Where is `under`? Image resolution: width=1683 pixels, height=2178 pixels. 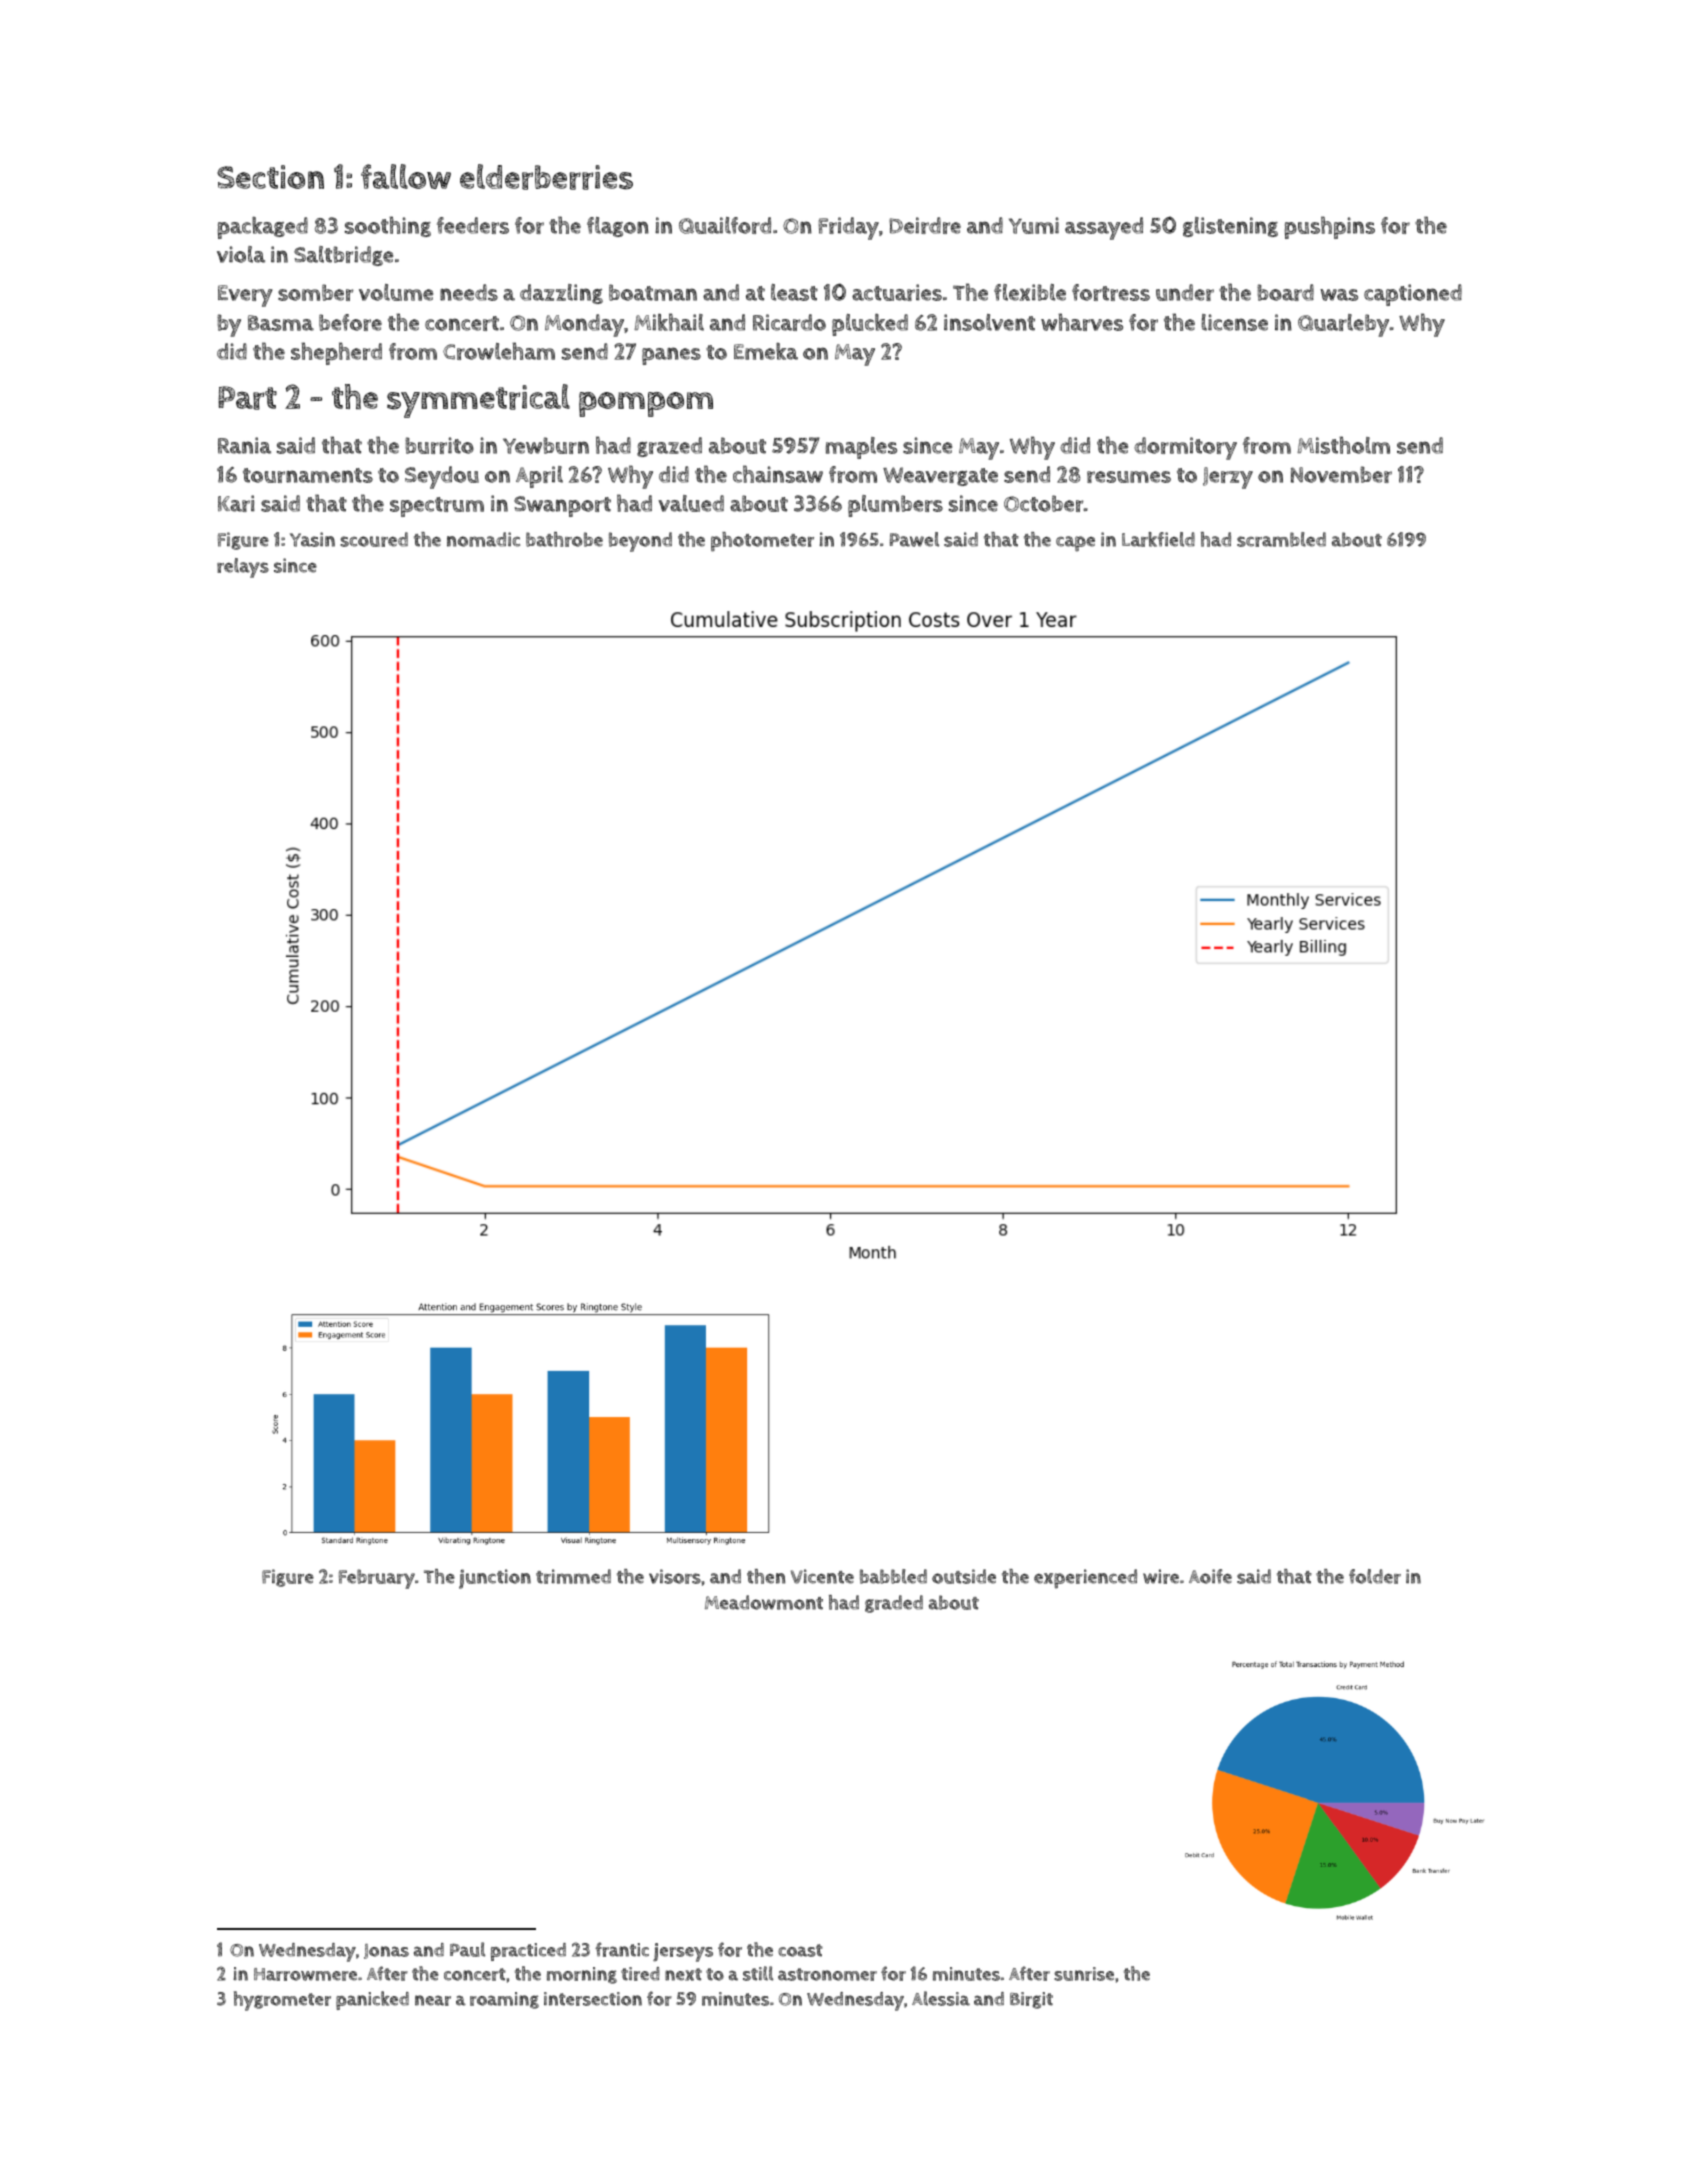 under is located at coordinates (1185, 292).
